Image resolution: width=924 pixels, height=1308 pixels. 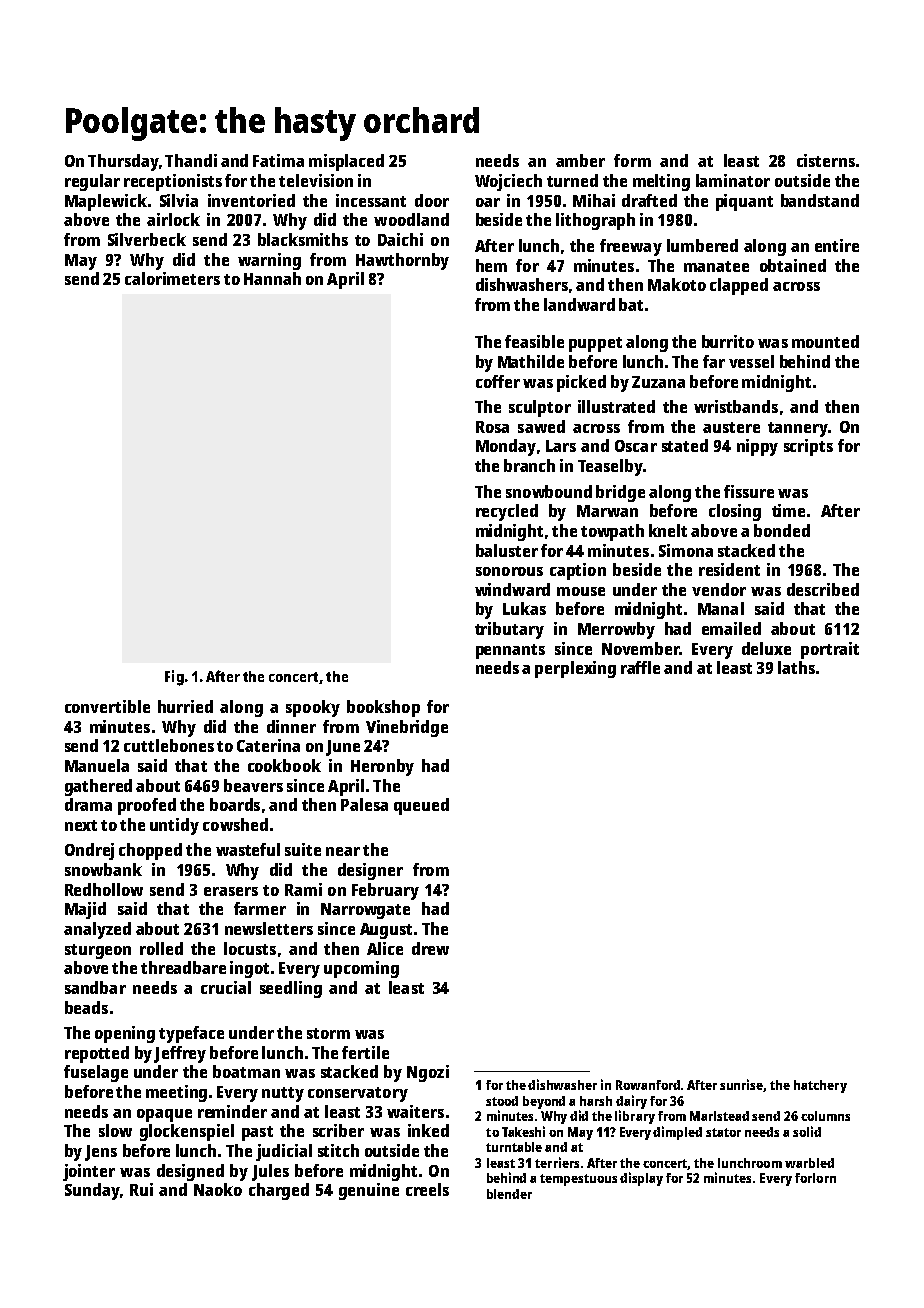 What do you see at coordinates (430, 948) in the screenshot?
I see `drew` at bounding box center [430, 948].
